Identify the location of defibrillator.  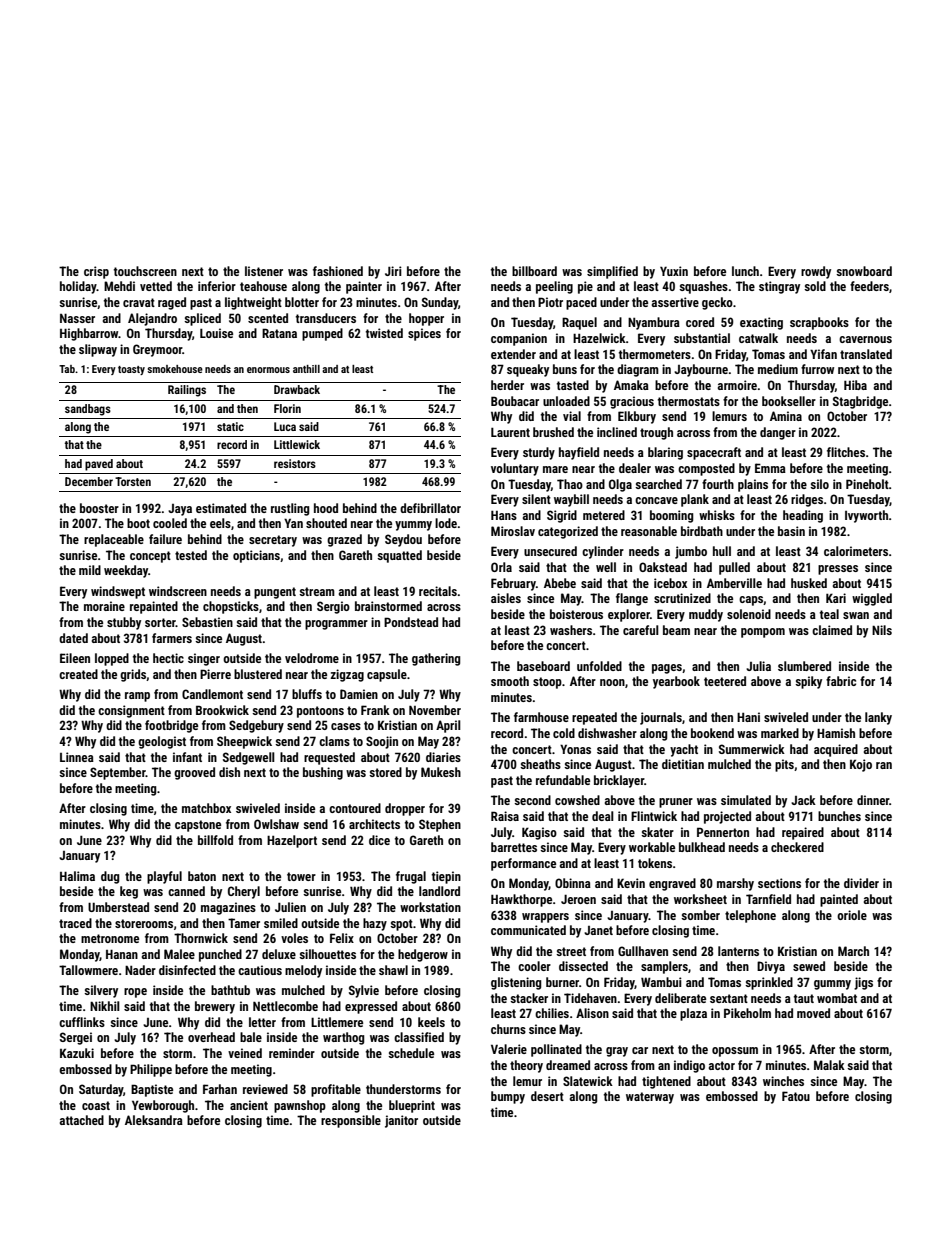
(430, 508).
